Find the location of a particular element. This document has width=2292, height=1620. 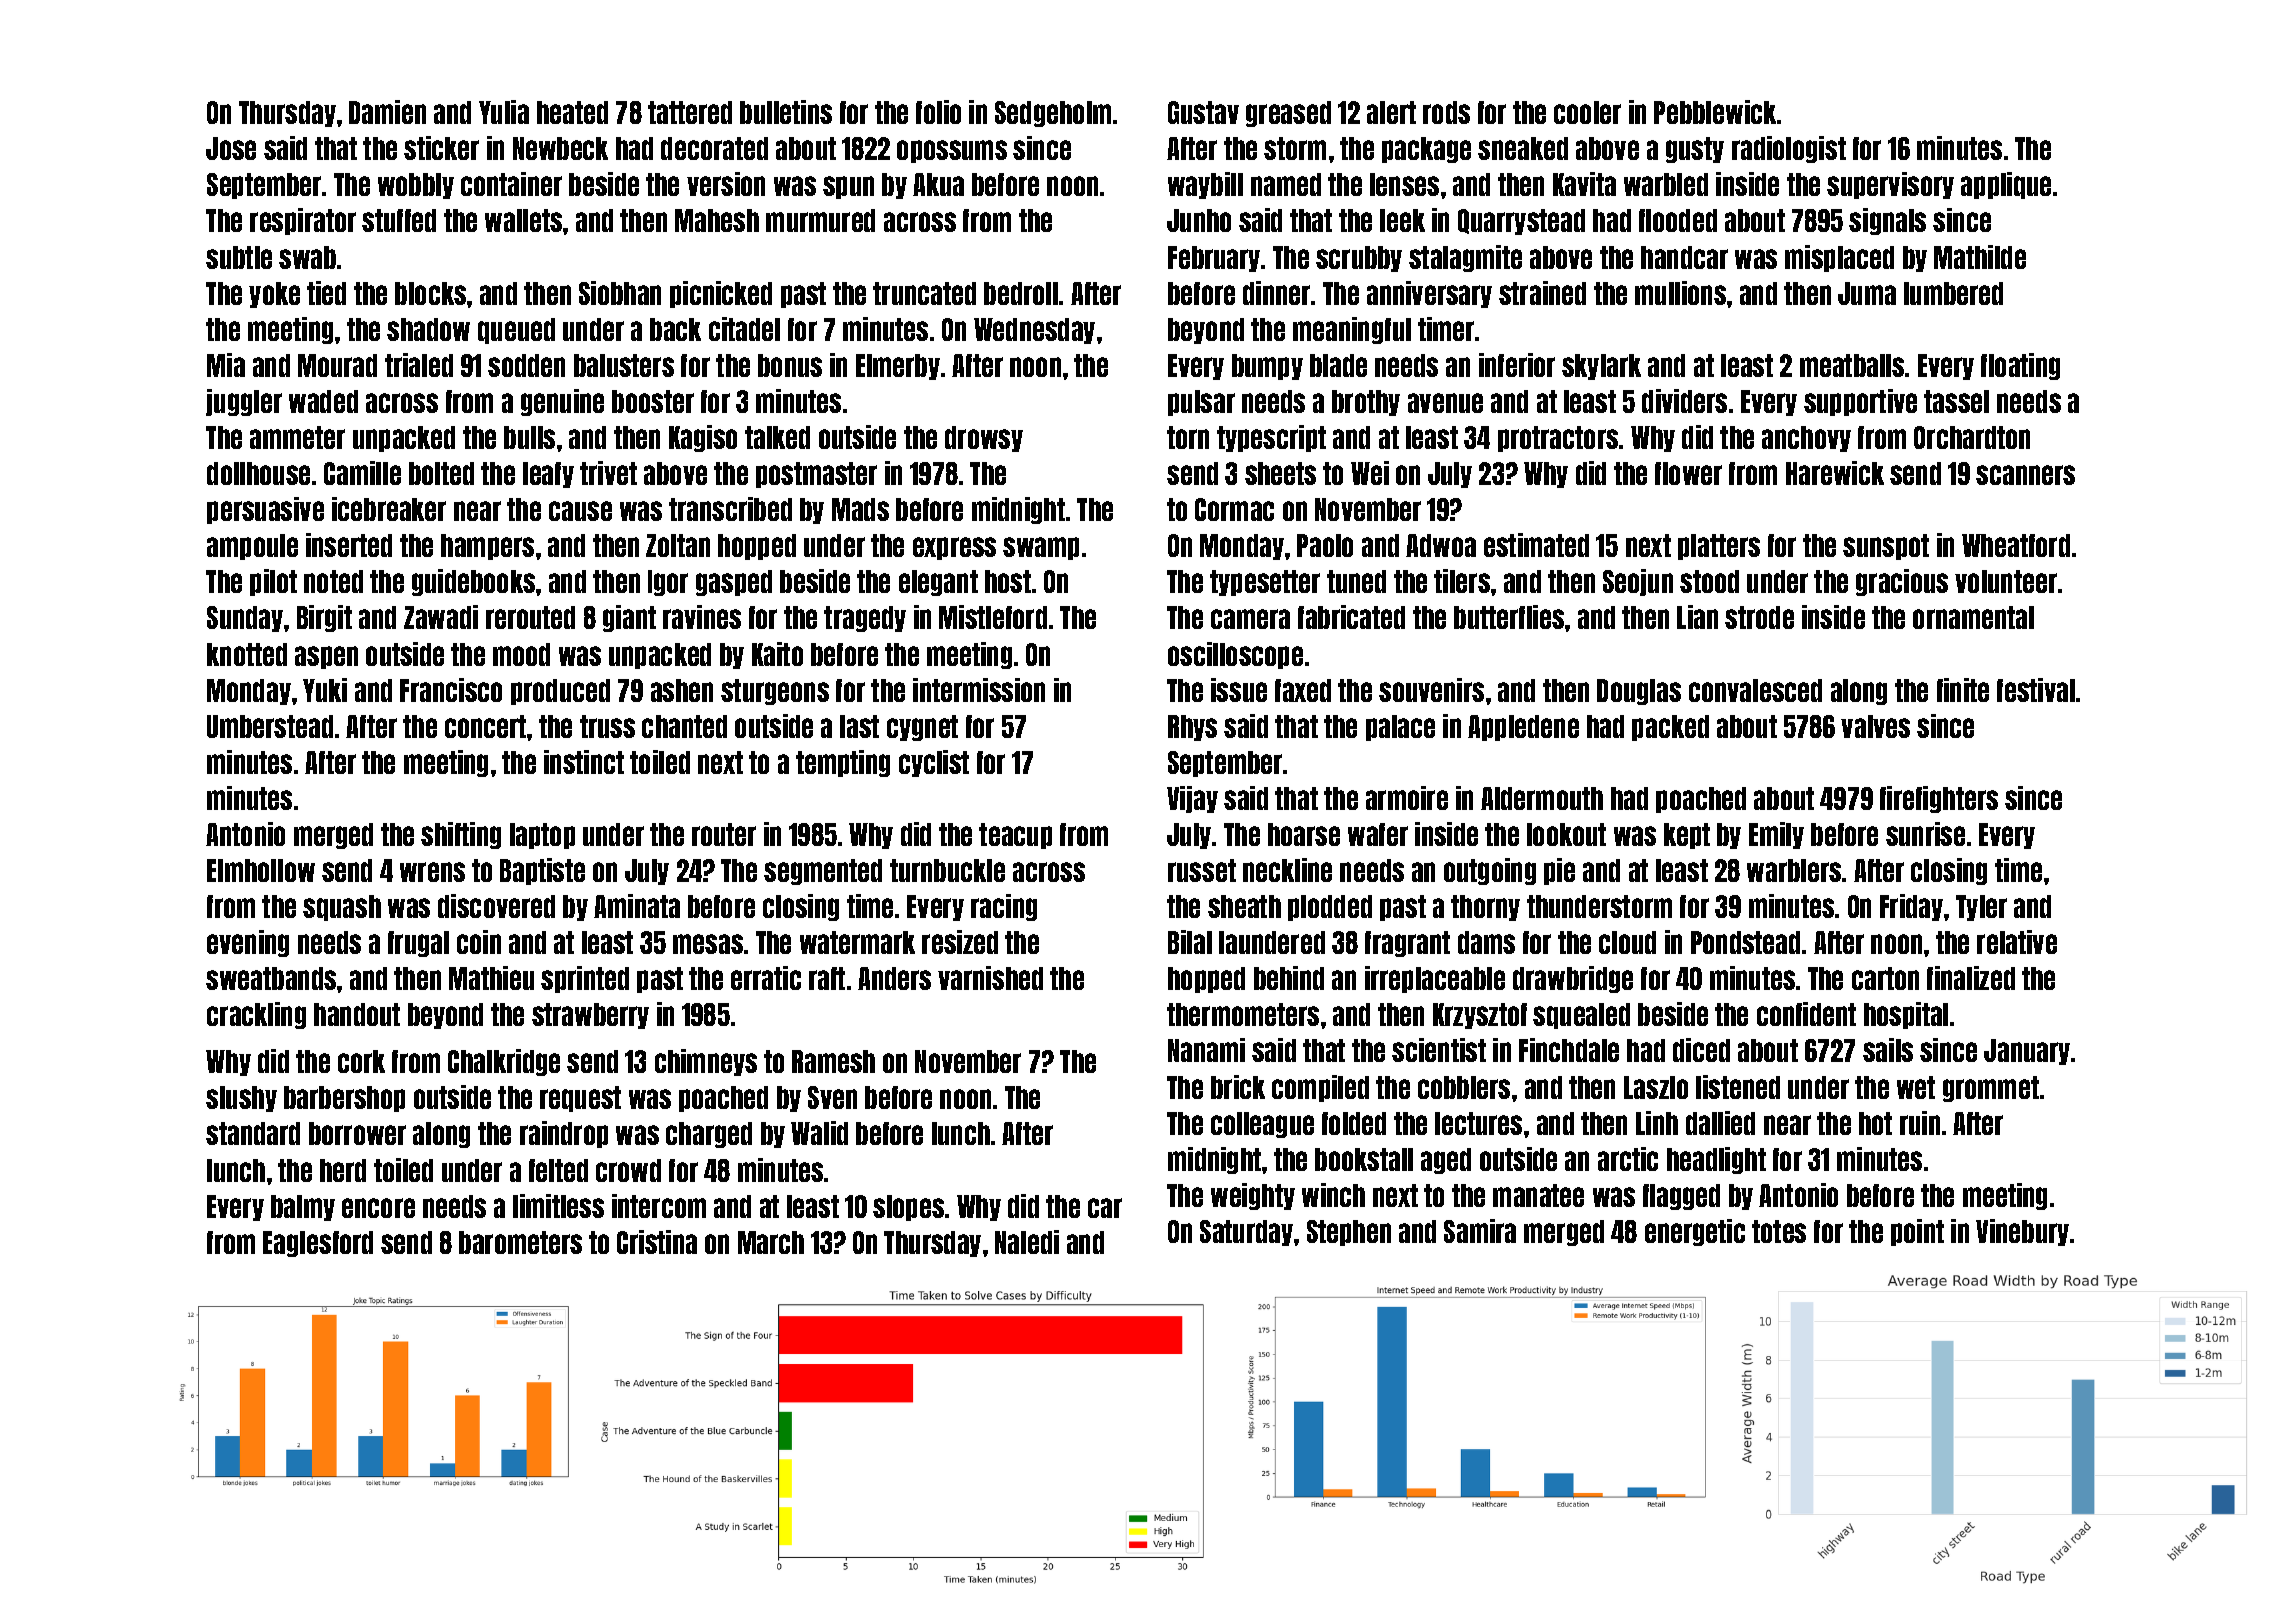

Eaglesford is located at coordinates (318, 1244).
